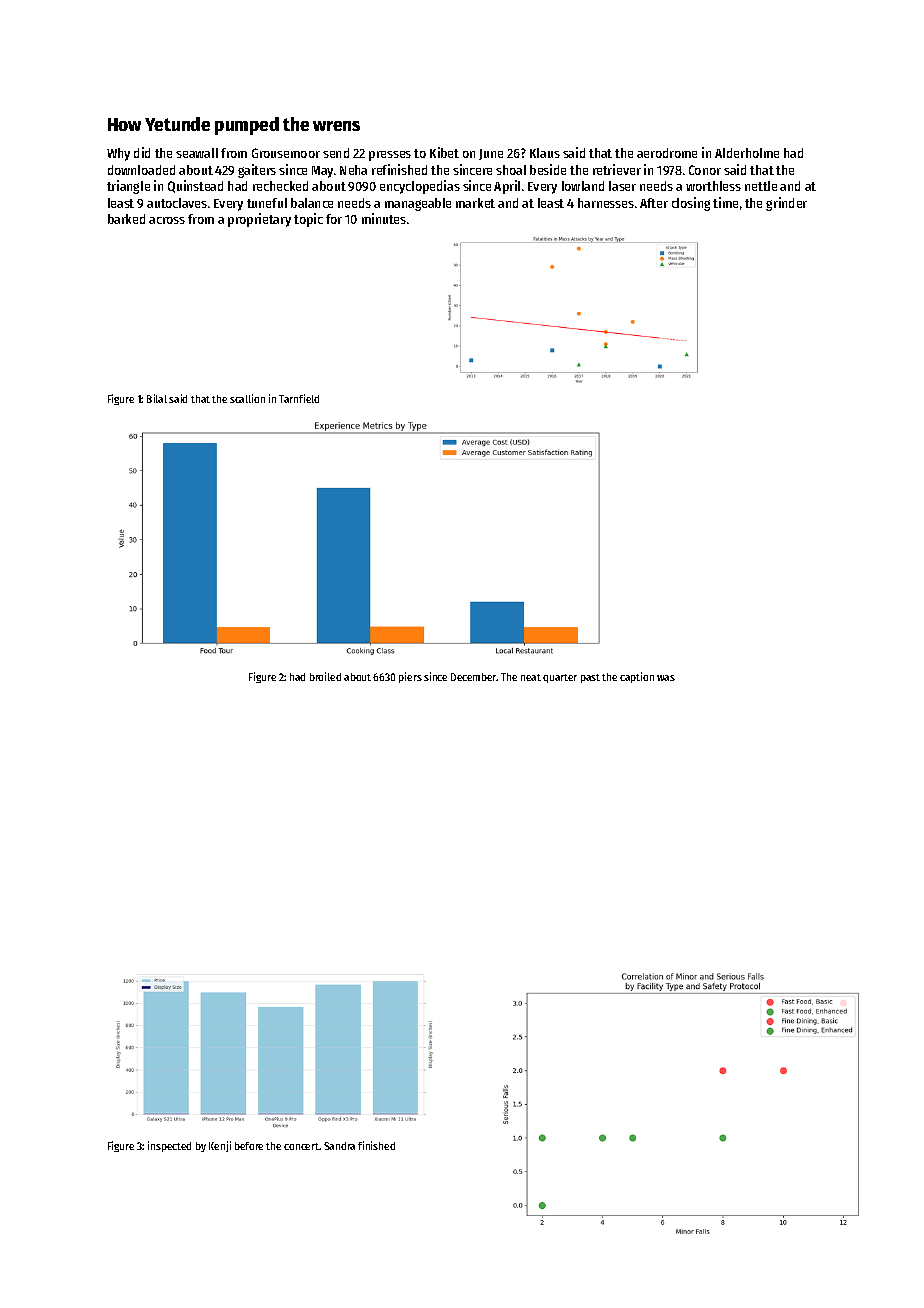  What do you see at coordinates (666, 678) in the document?
I see `was` at bounding box center [666, 678].
